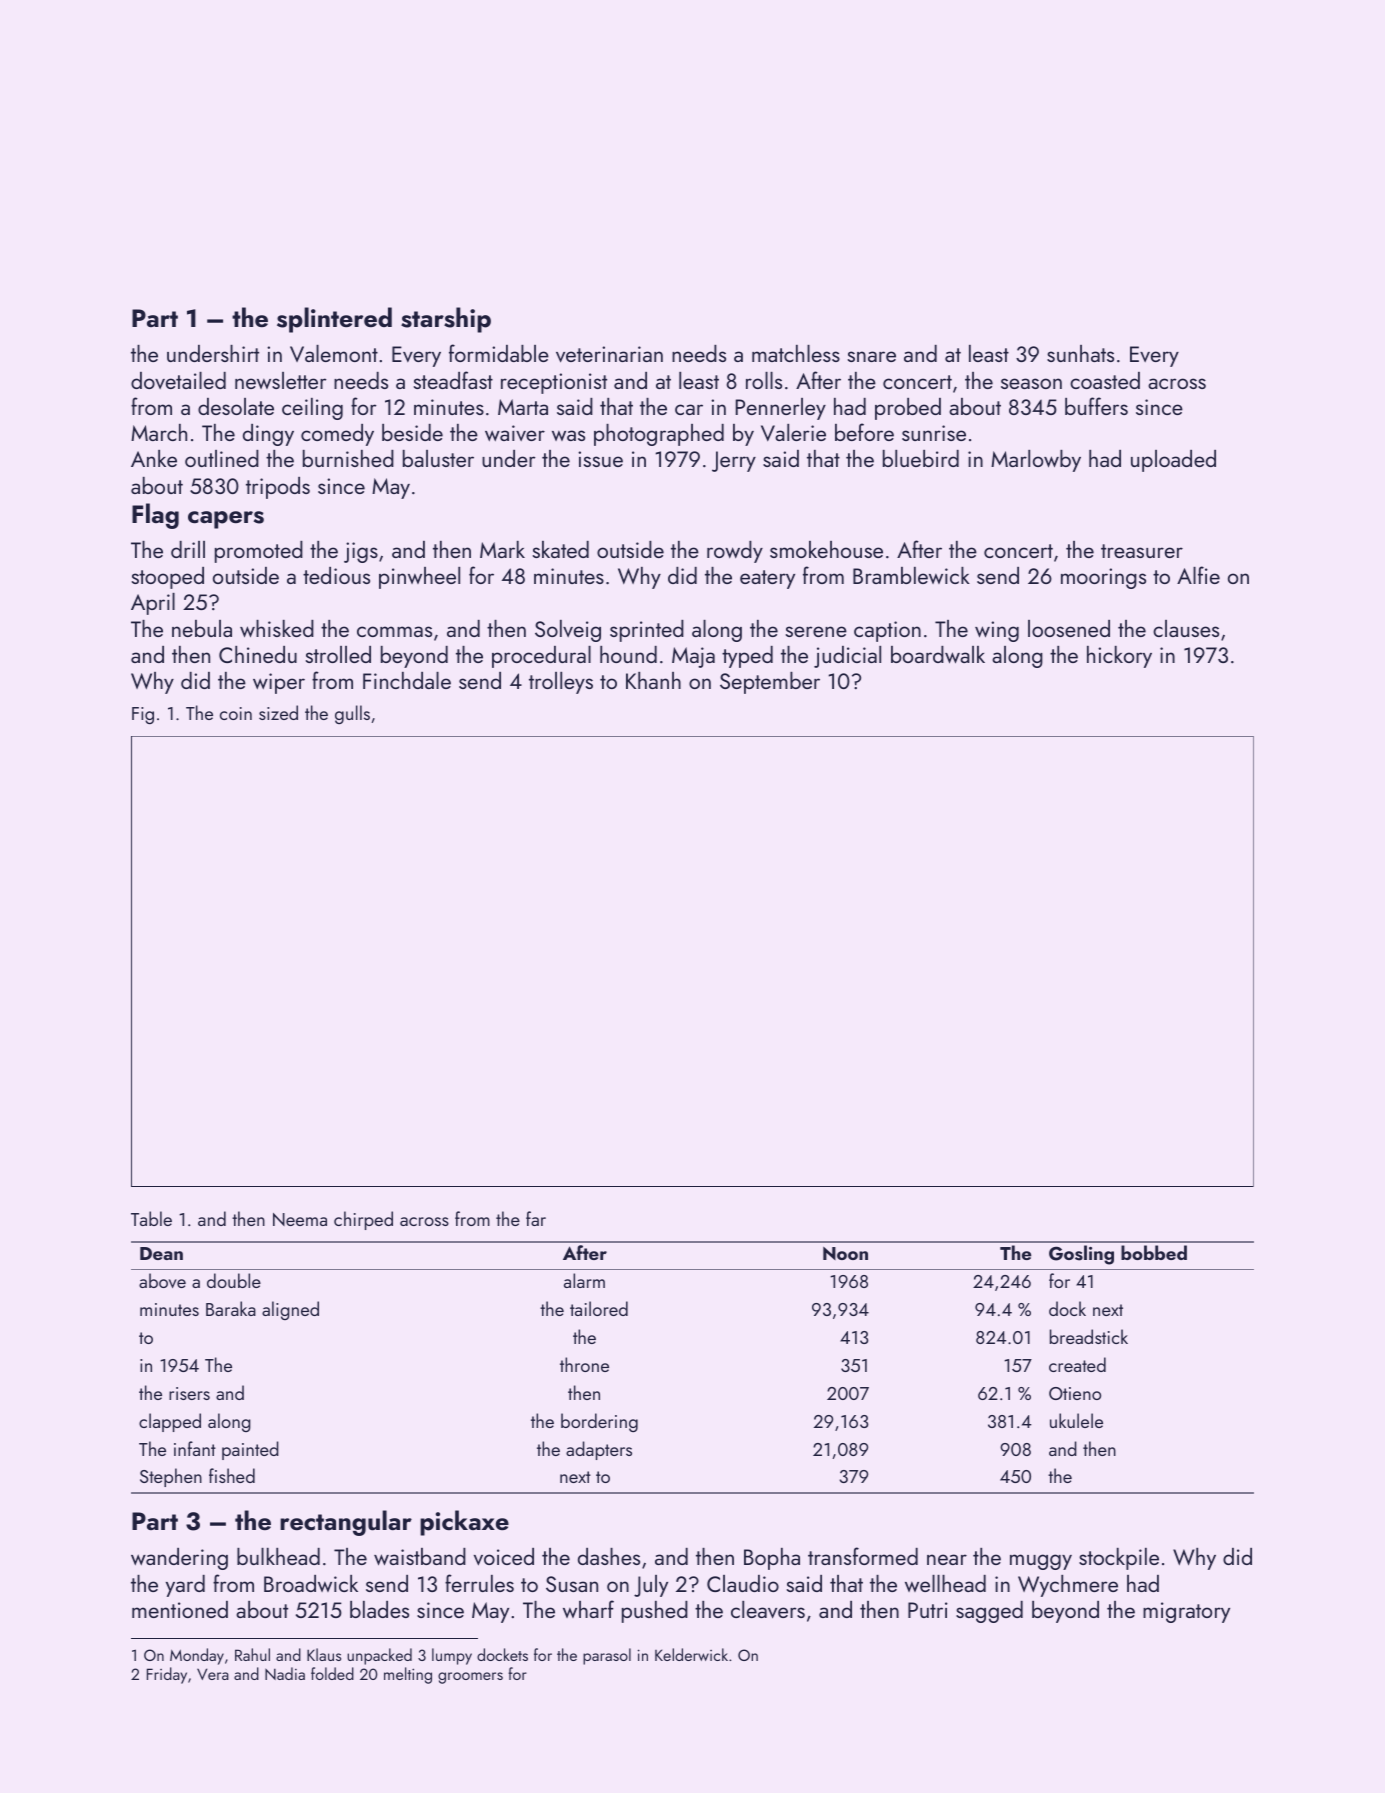 This screenshot has height=1793, width=1385. I want to click on Table, so click(151, 1218).
